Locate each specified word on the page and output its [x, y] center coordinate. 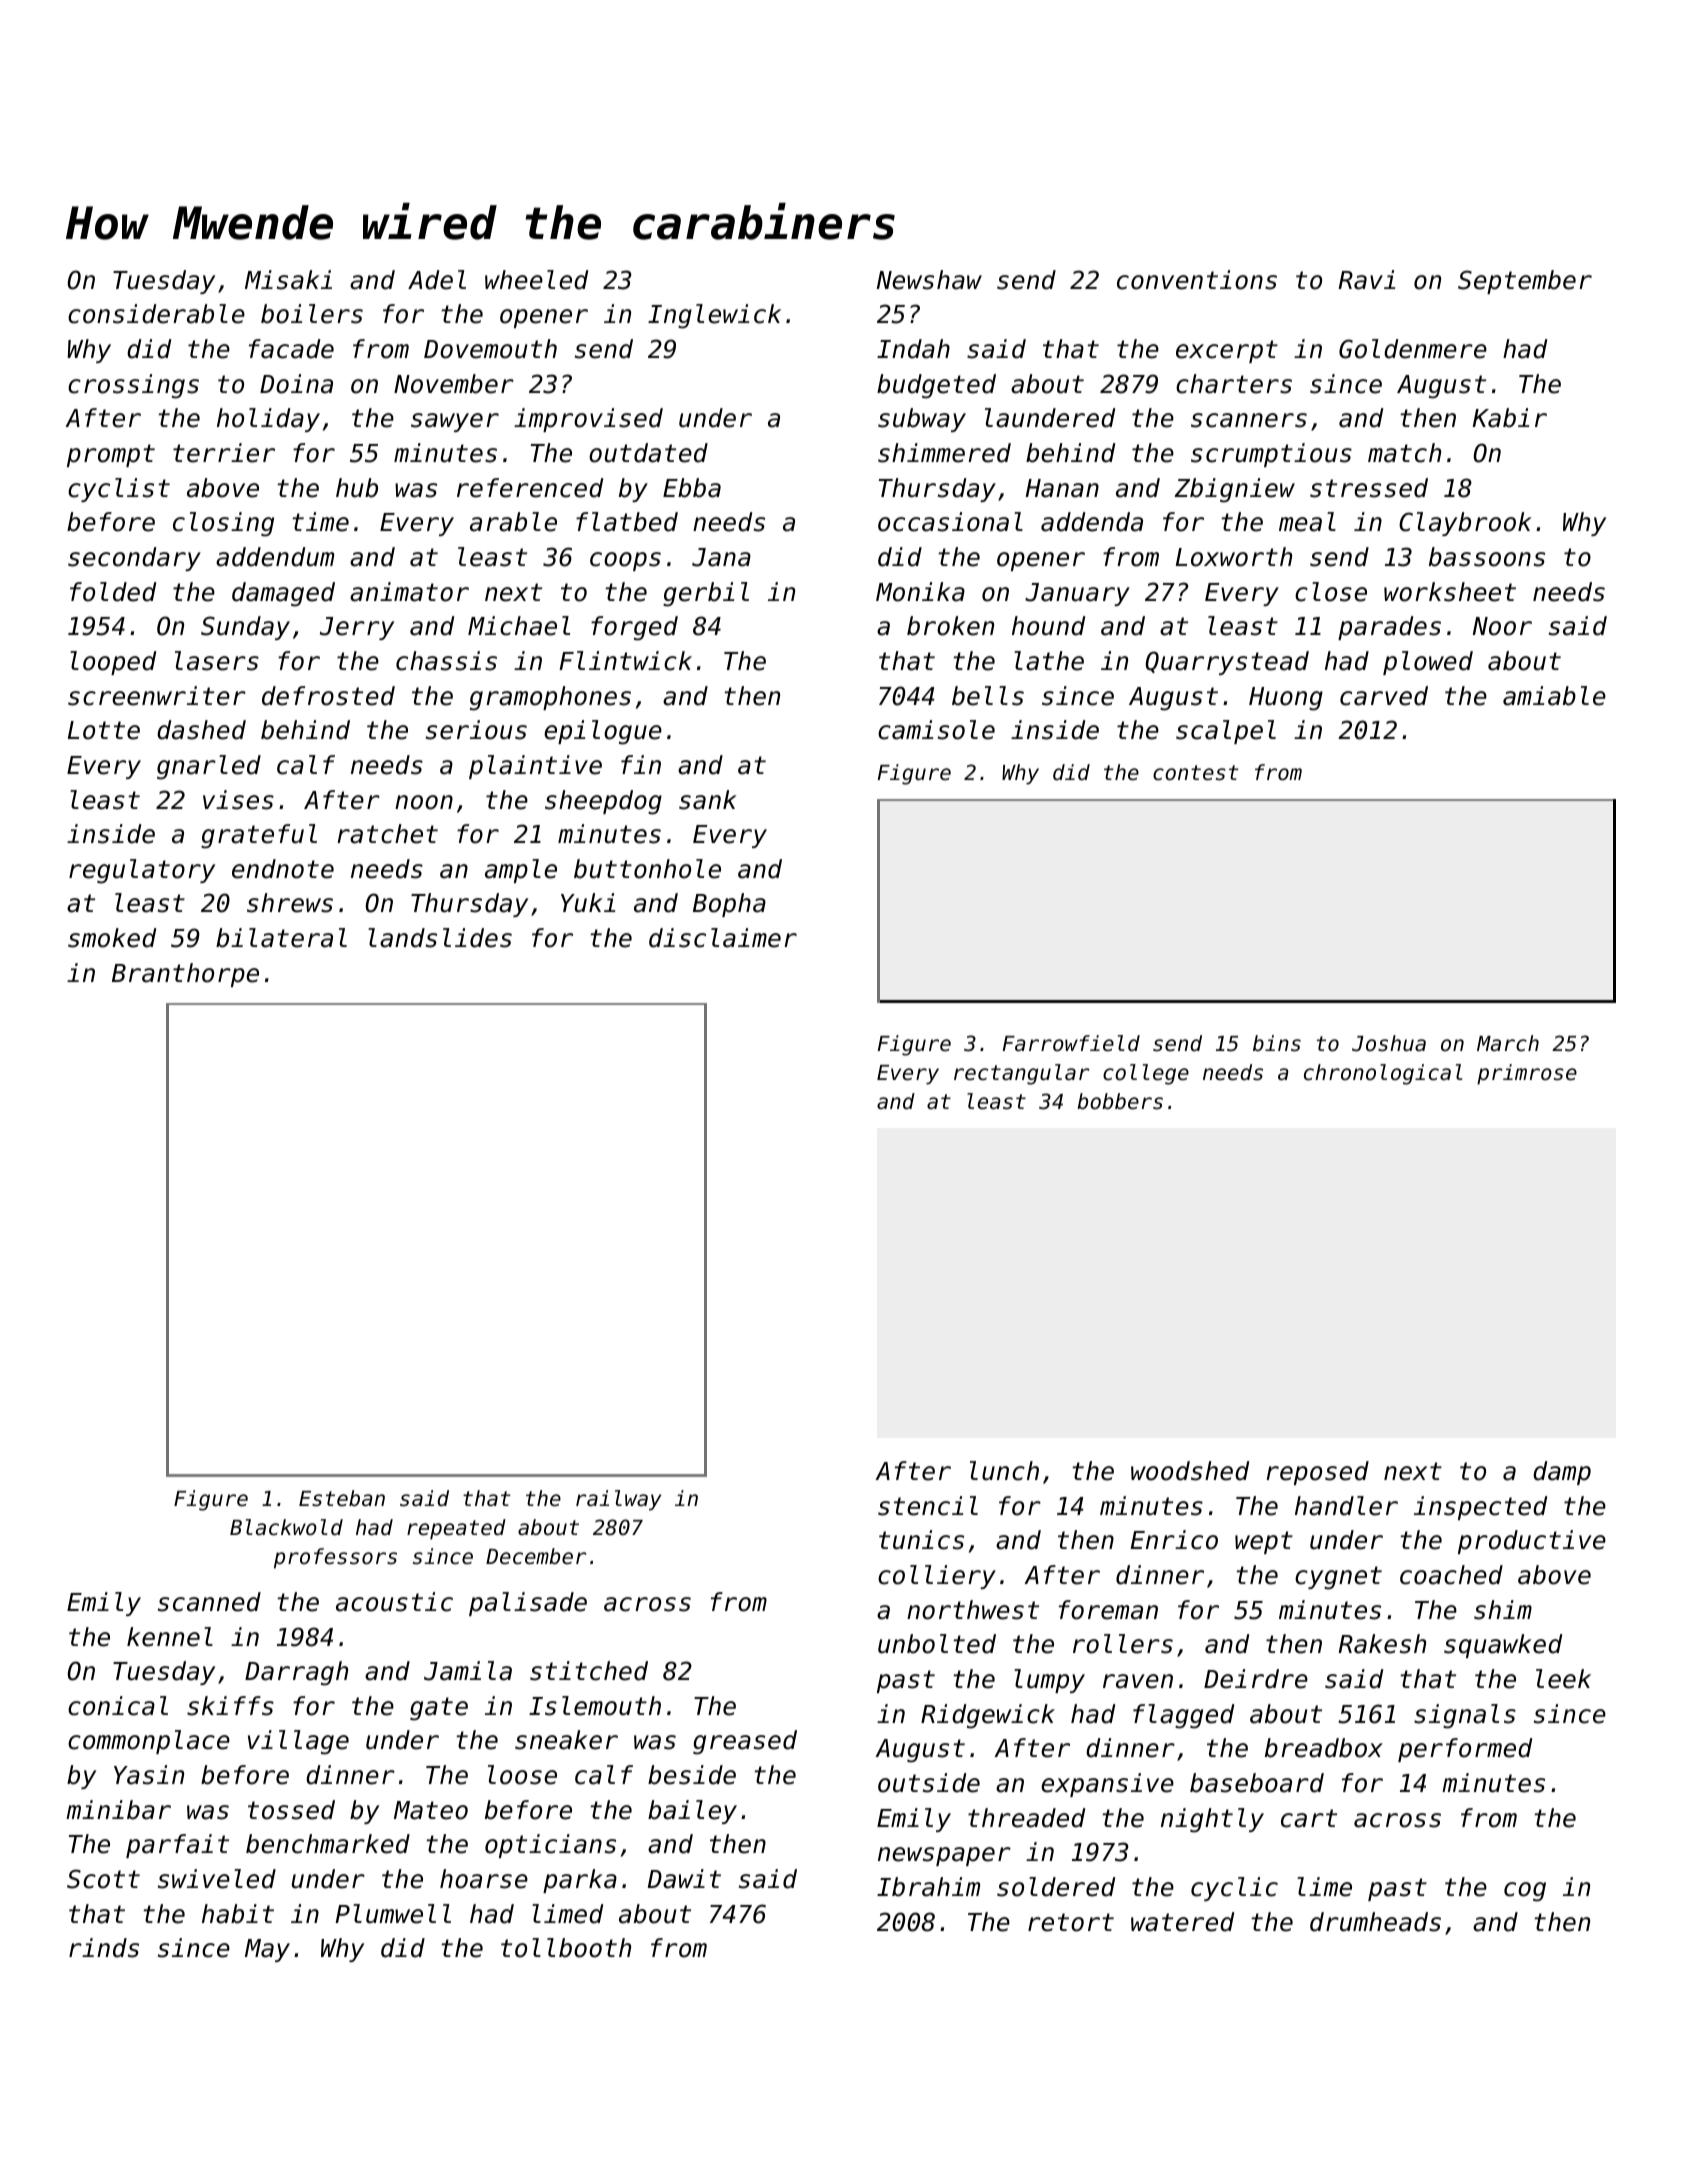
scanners [1249, 420]
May [267, 1950]
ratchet [387, 834]
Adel [437, 280]
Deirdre [1256, 1679]
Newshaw [929, 280]
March [1508, 1043]
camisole [936, 730]
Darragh [296, 1673]
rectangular [1022, 1074]
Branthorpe [185, 975]
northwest [973, 1610]
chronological [1383, 1074]
